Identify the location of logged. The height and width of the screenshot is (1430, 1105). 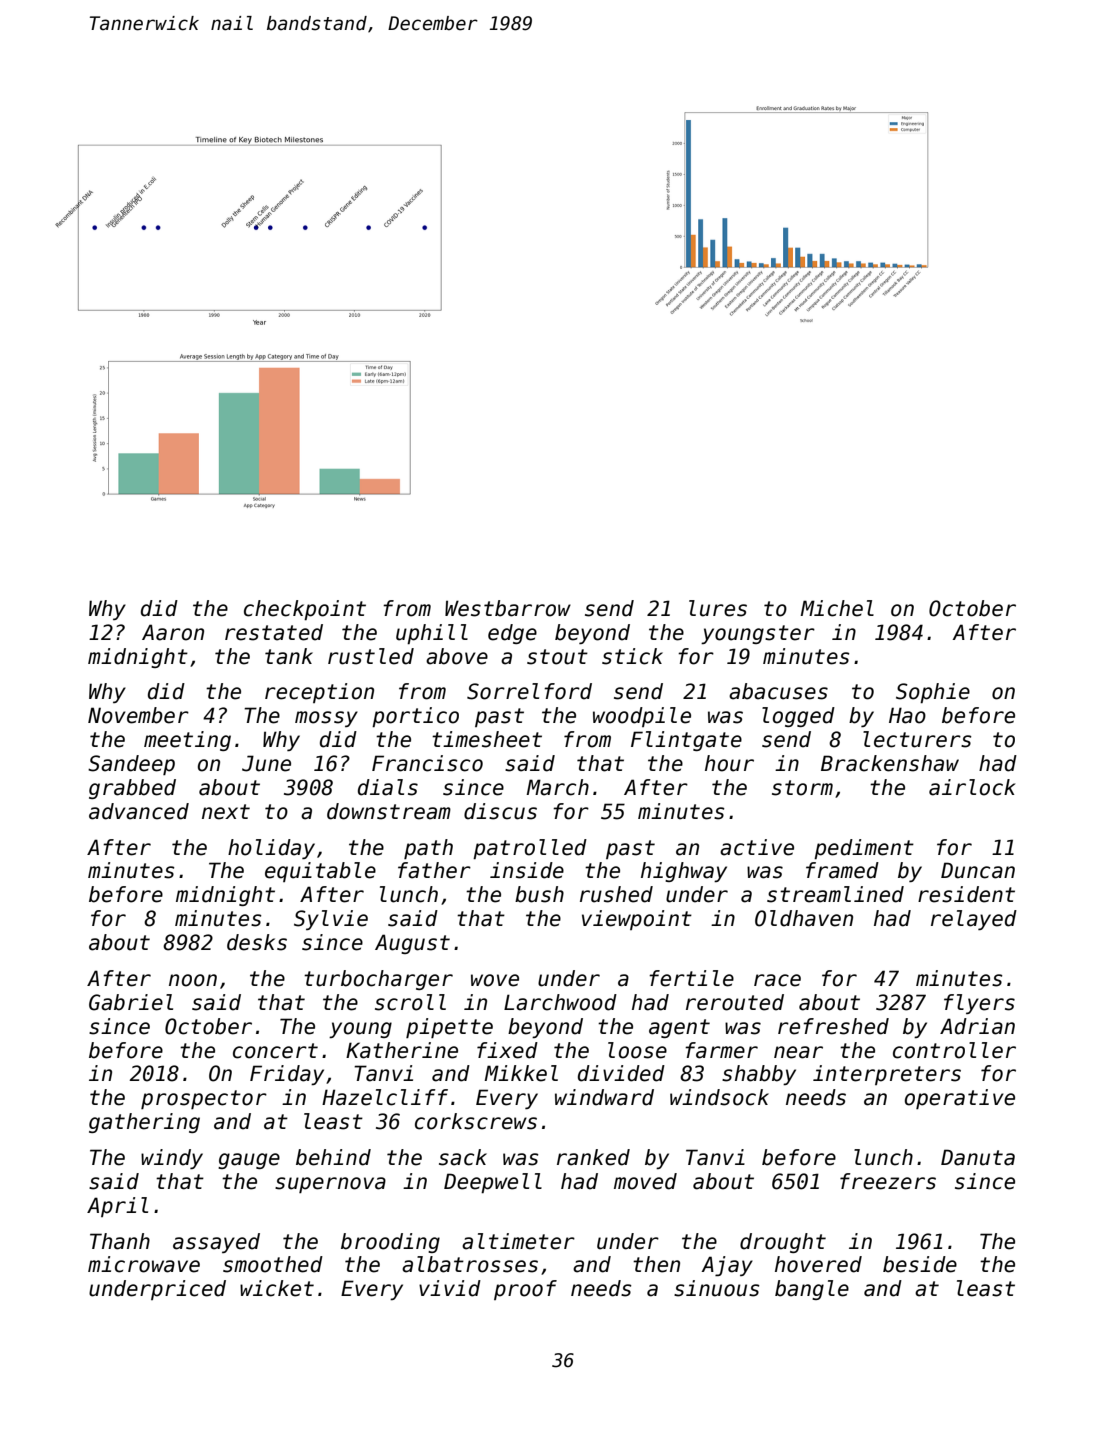
(798, 717).
